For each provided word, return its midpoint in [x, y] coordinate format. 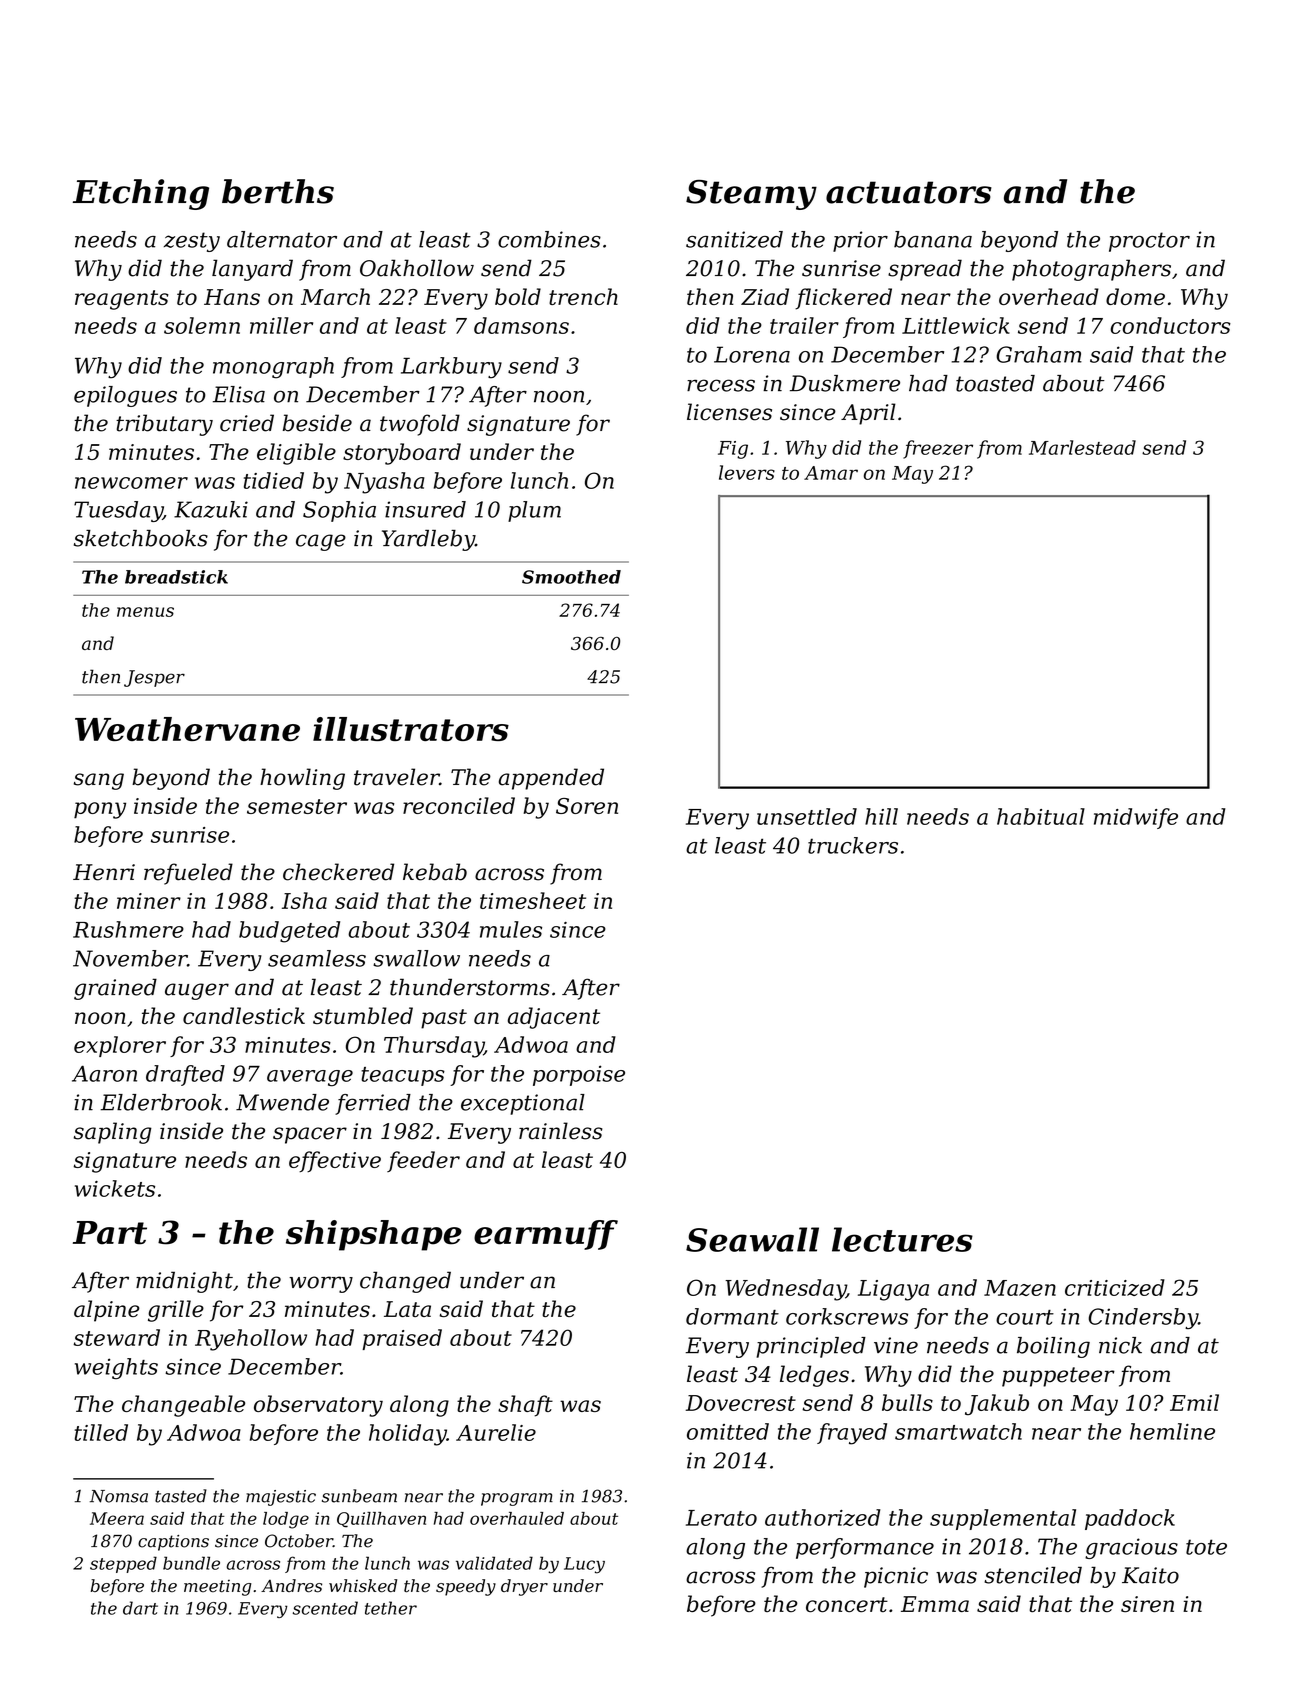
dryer [524, 1587]
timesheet [533, 900]
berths [278, 191]
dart [140, 1608]
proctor [1149, 242]
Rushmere [128, 929]
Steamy [751, 195]
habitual [1041, 816]
